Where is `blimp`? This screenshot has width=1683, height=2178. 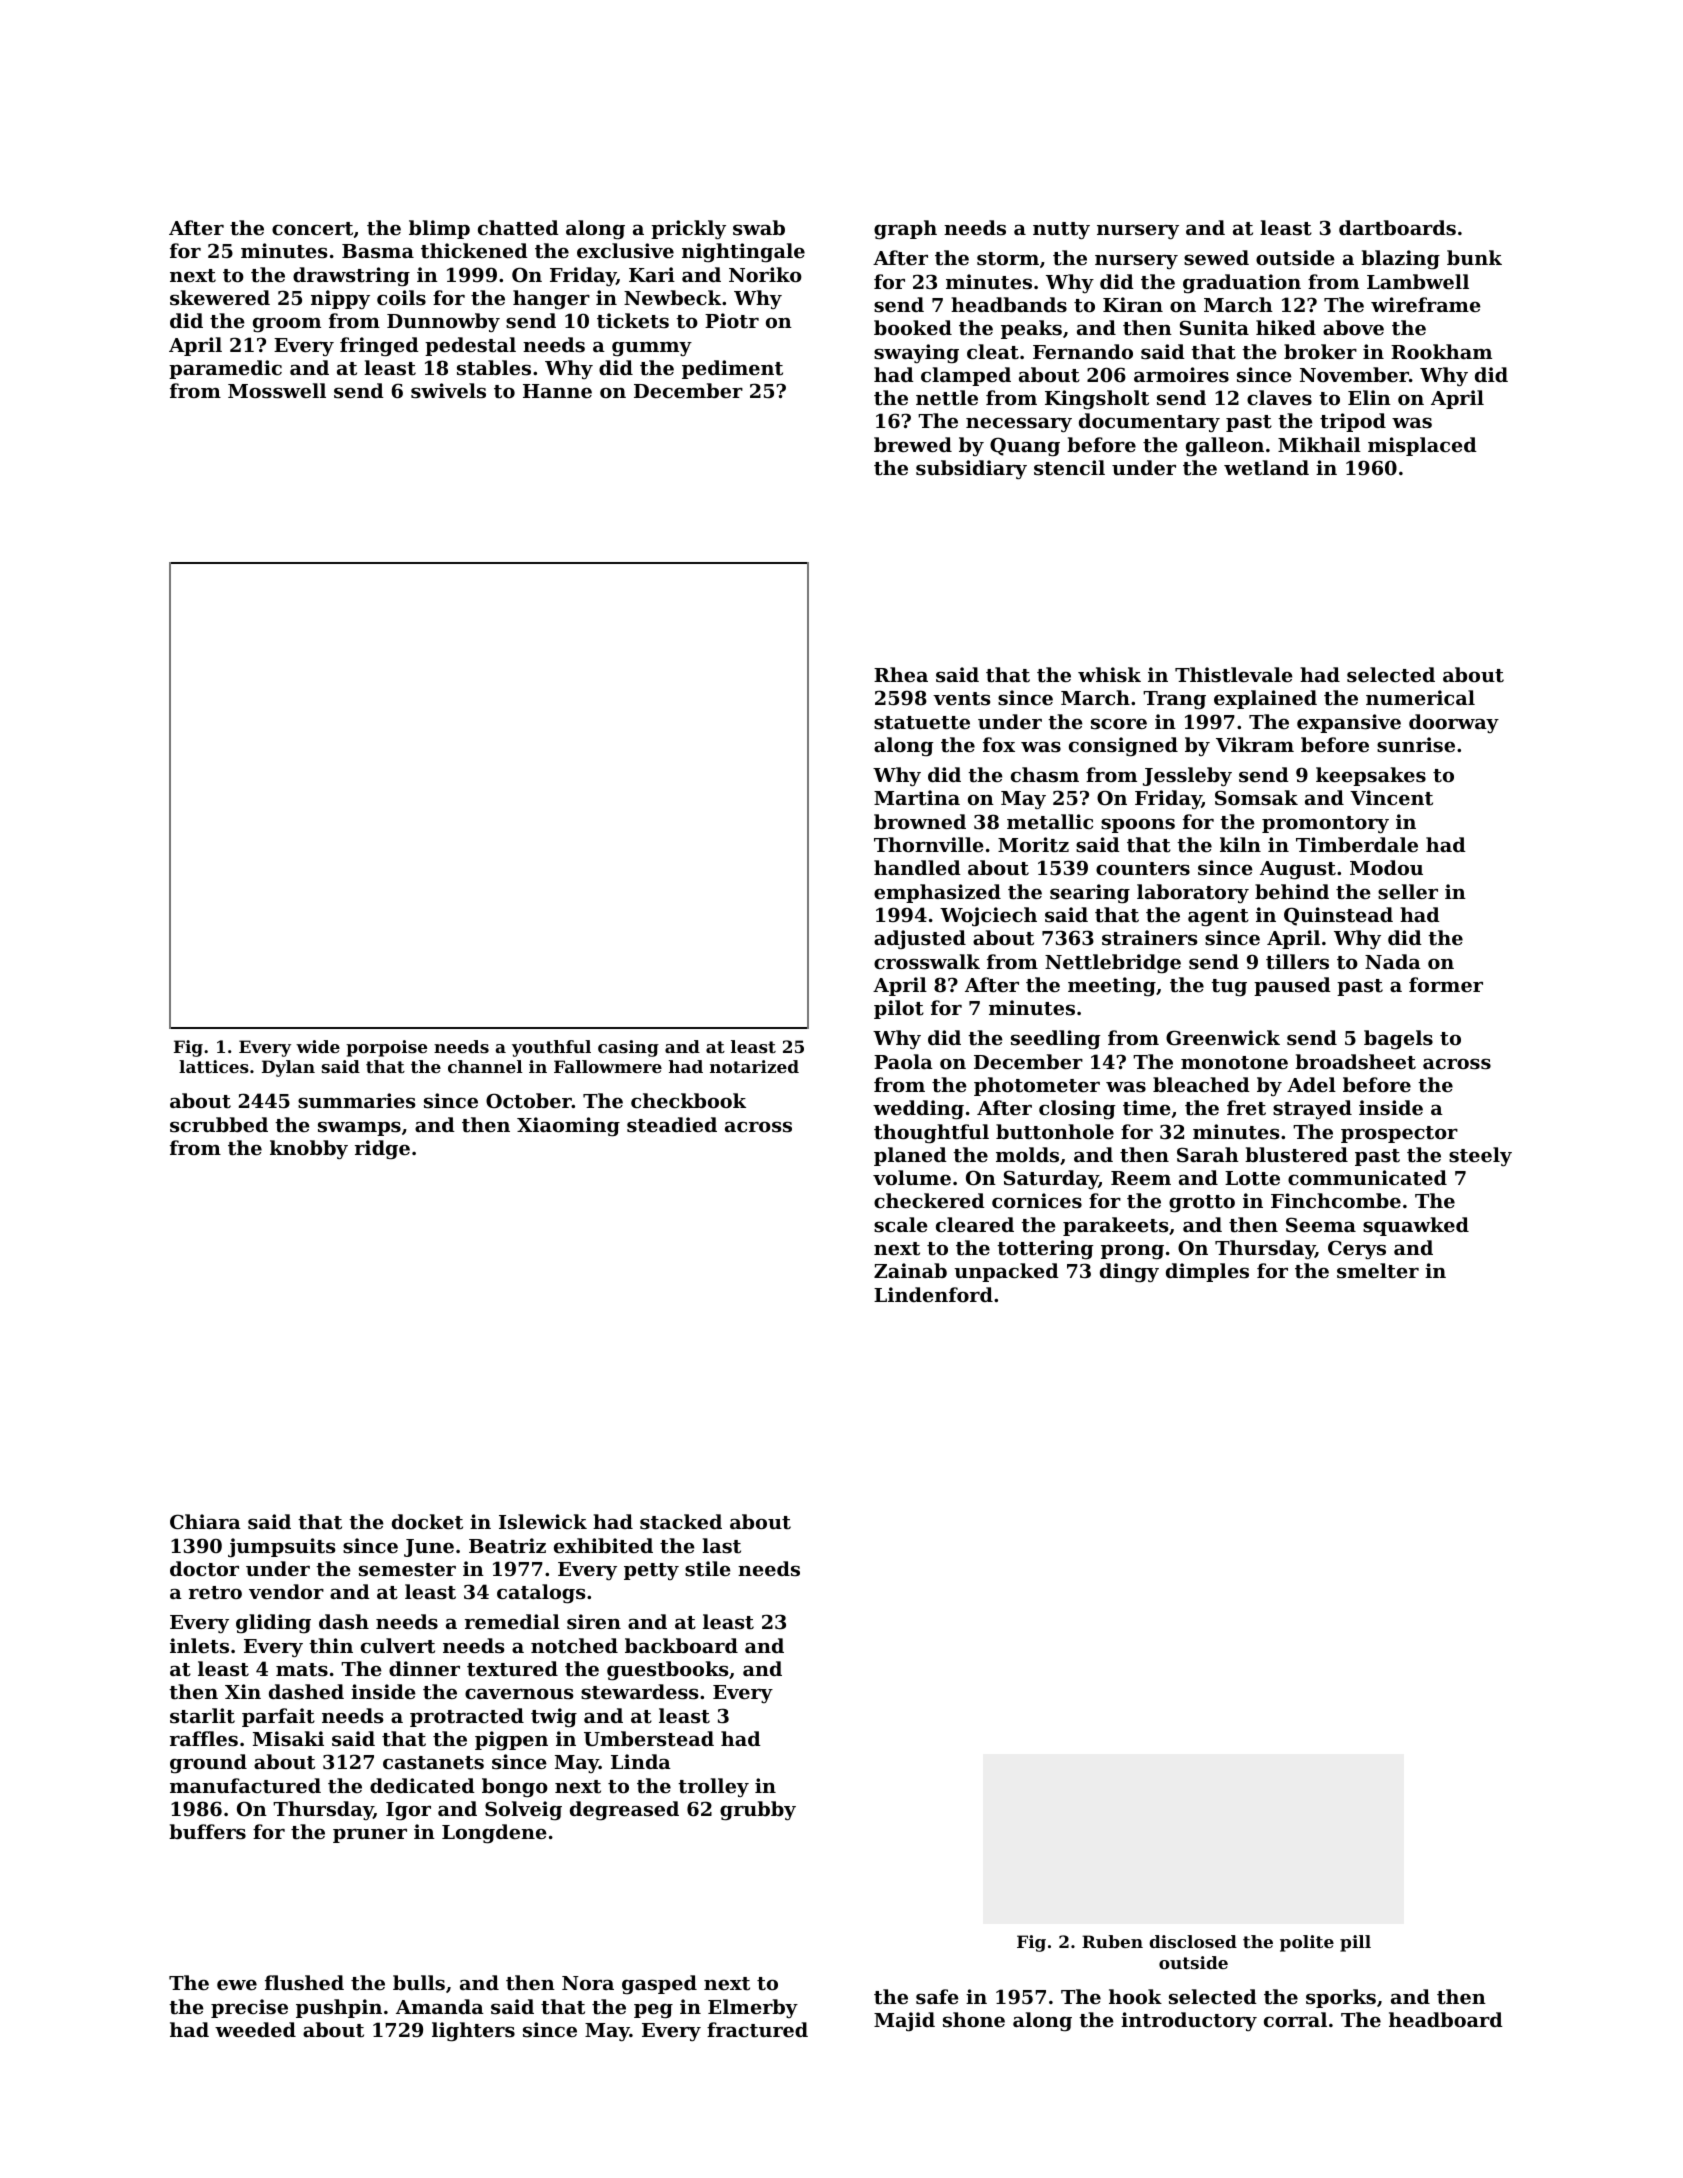
blimp is located at coordinates (439, 229).
